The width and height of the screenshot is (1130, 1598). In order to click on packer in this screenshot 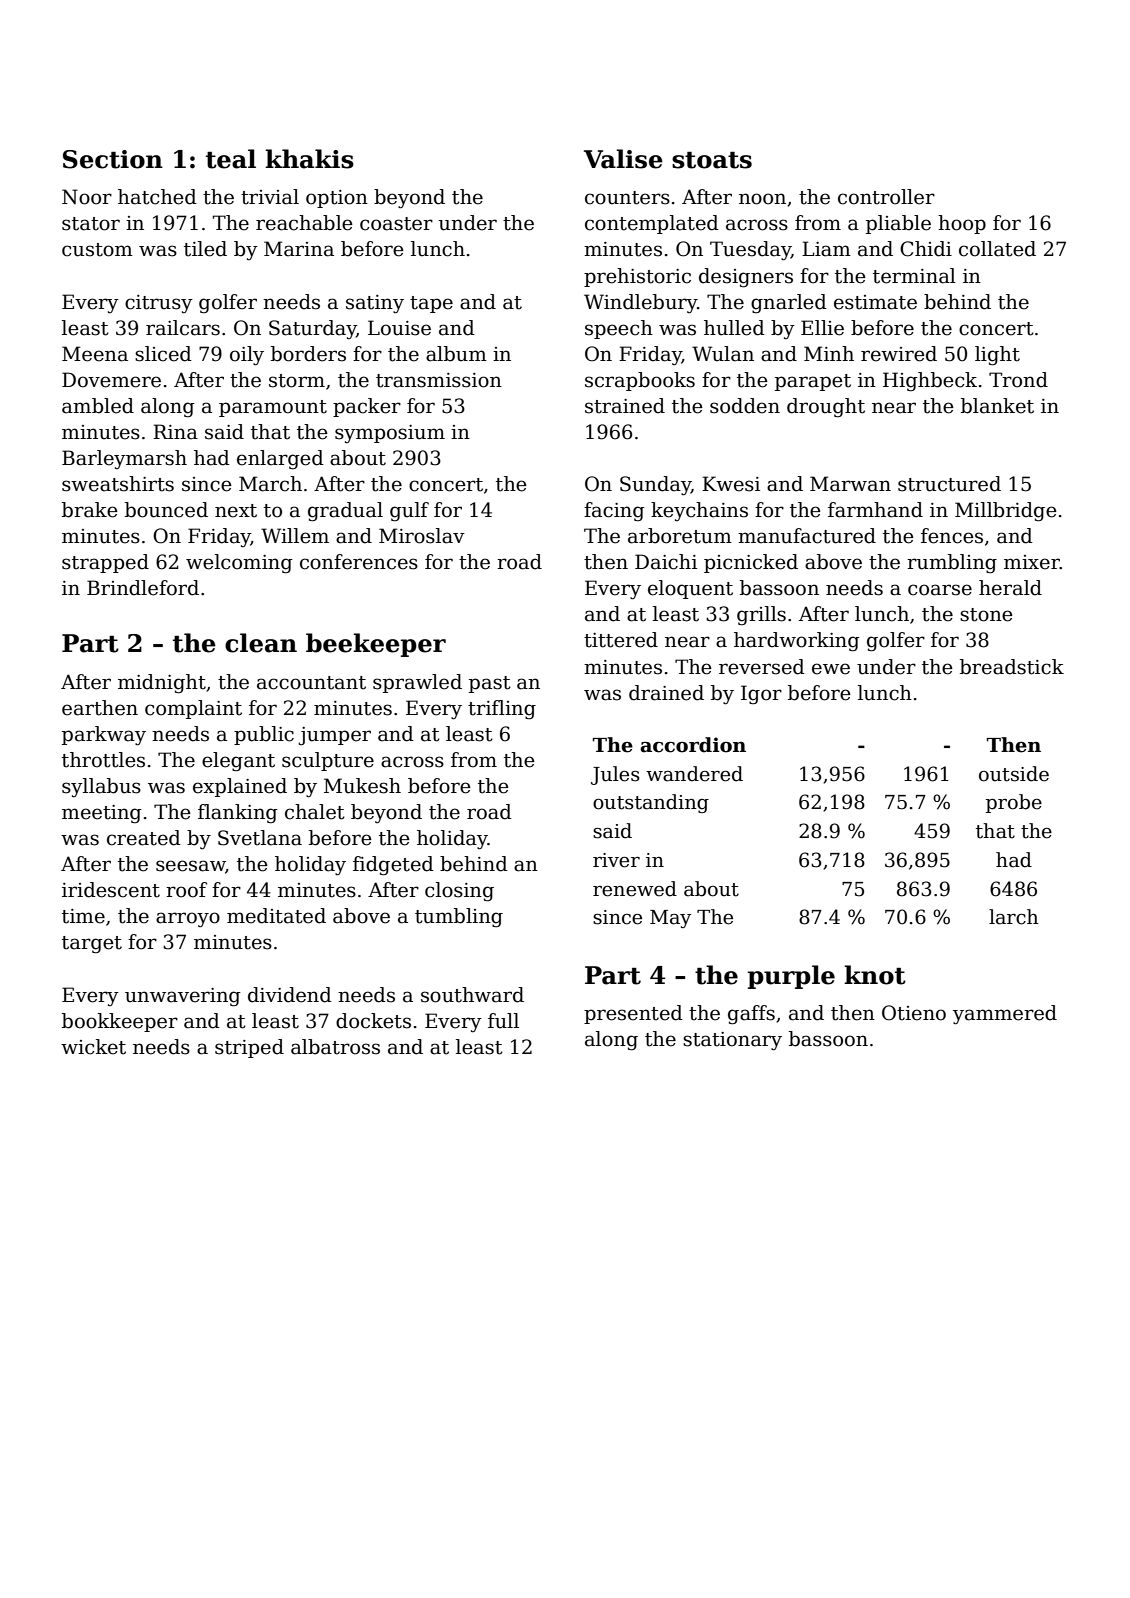, I will do `click(367, 407)`.
